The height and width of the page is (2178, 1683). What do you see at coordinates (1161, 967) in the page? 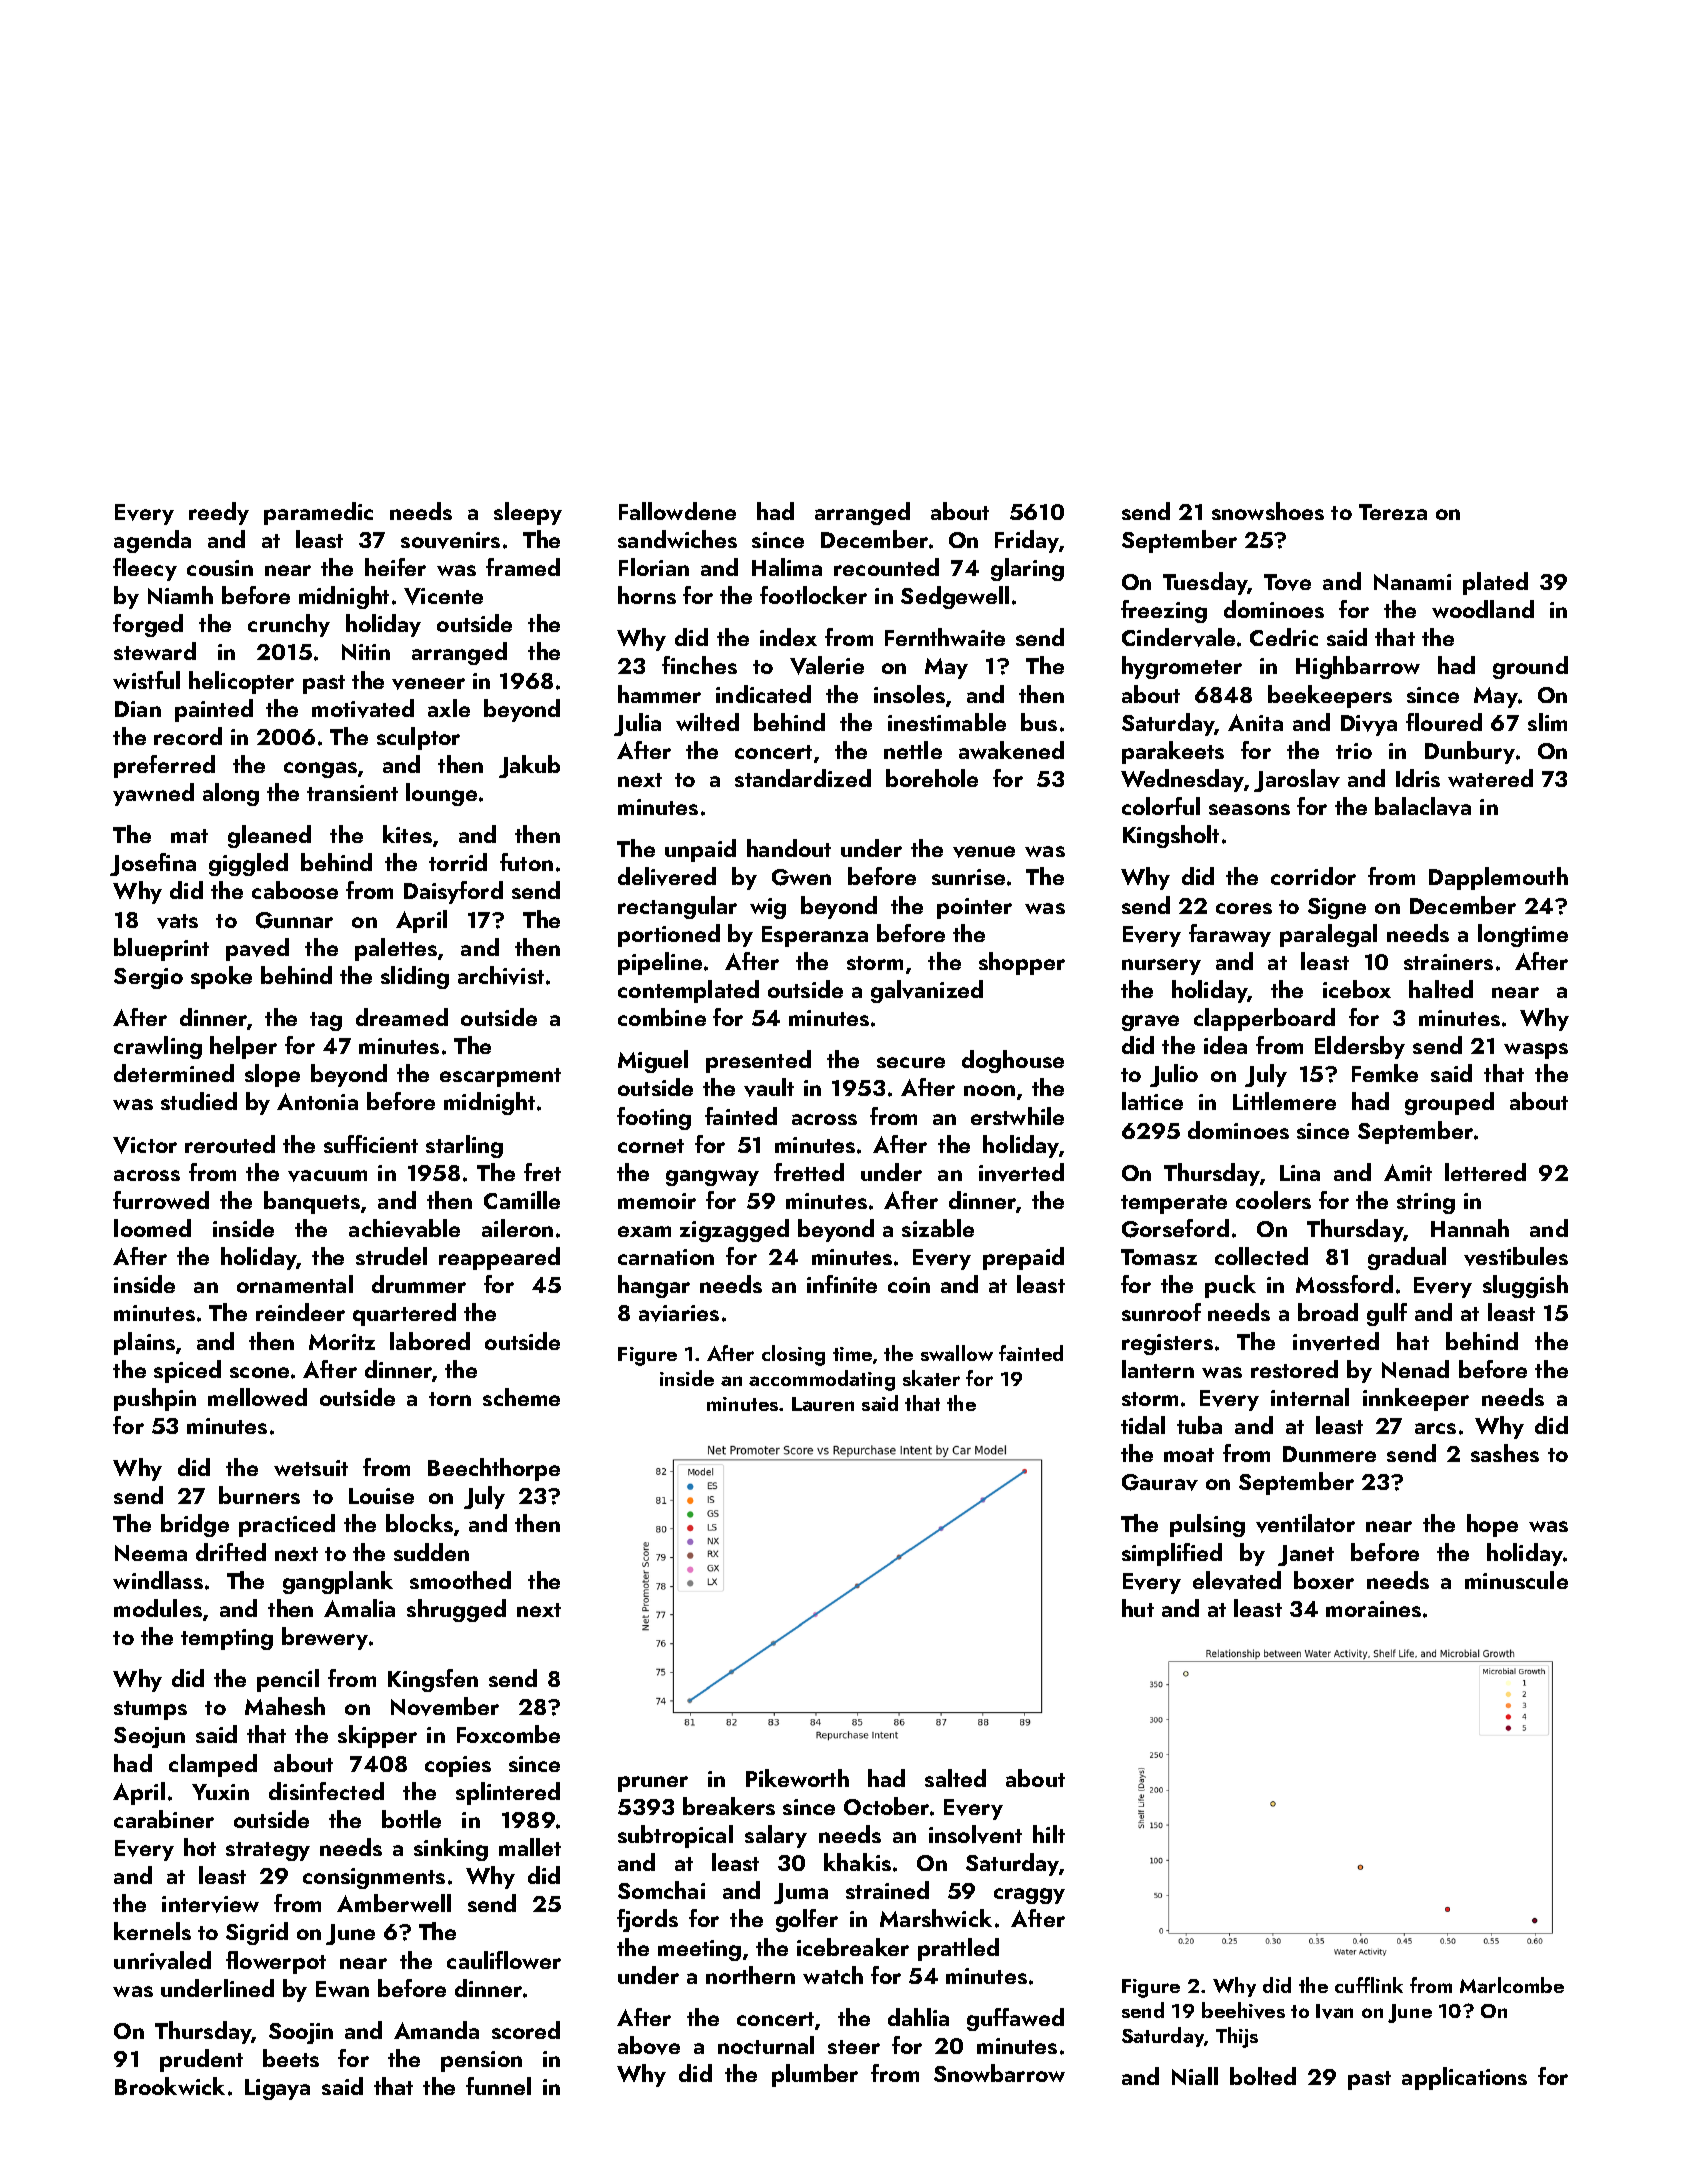
I see `nursery` at bounding box center [1161, 967].
